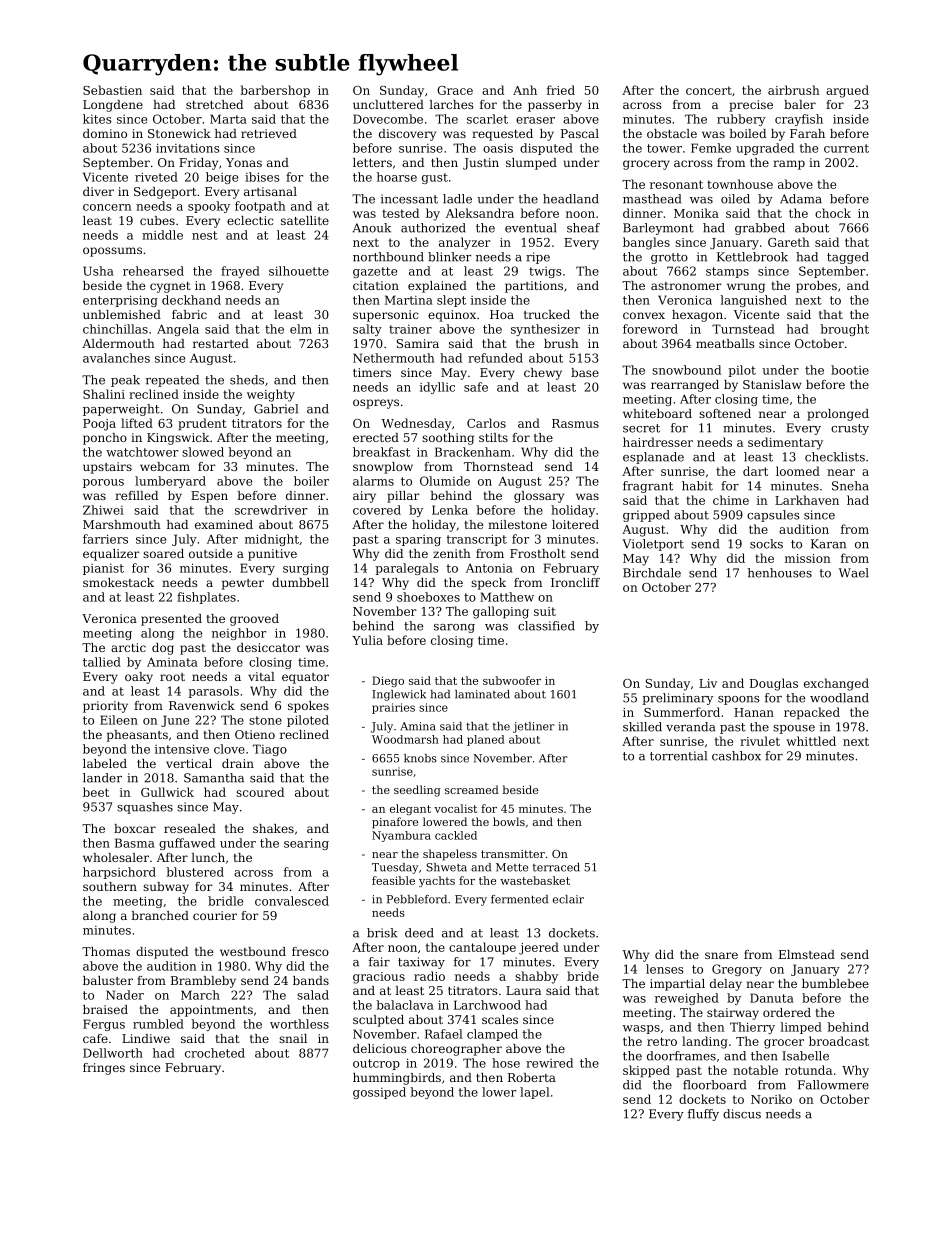 This image has height=1233, width=952. Describe the element at coordinates (299, 271) in the image. I see `silhouette` at that location.
